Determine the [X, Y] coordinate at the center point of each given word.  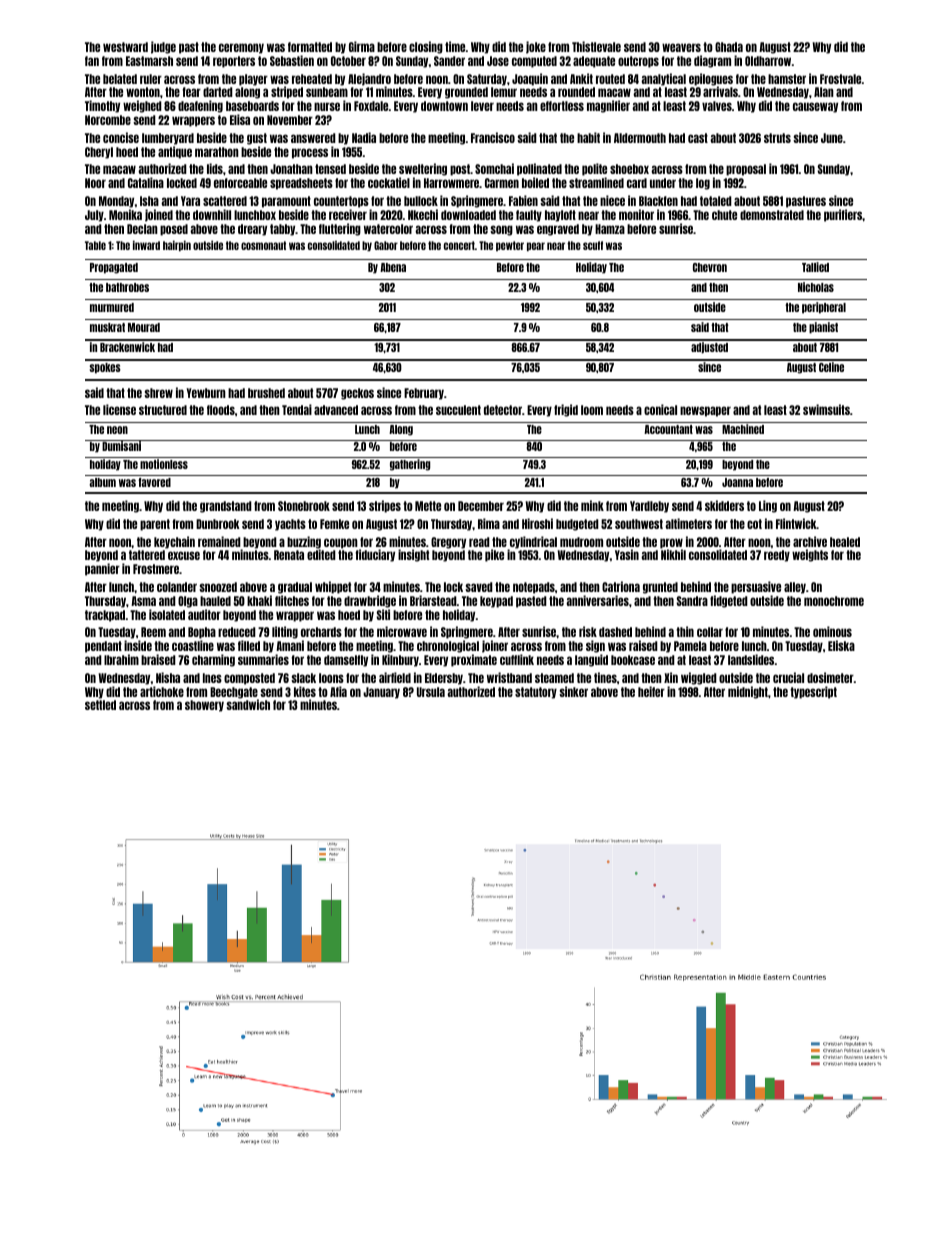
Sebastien [292, 60]
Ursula [431, 692]
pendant [103, 647]
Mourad [144, 327]
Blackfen [658, 201]
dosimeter [830, 677]
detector [503, 410]
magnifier [608, 106]
